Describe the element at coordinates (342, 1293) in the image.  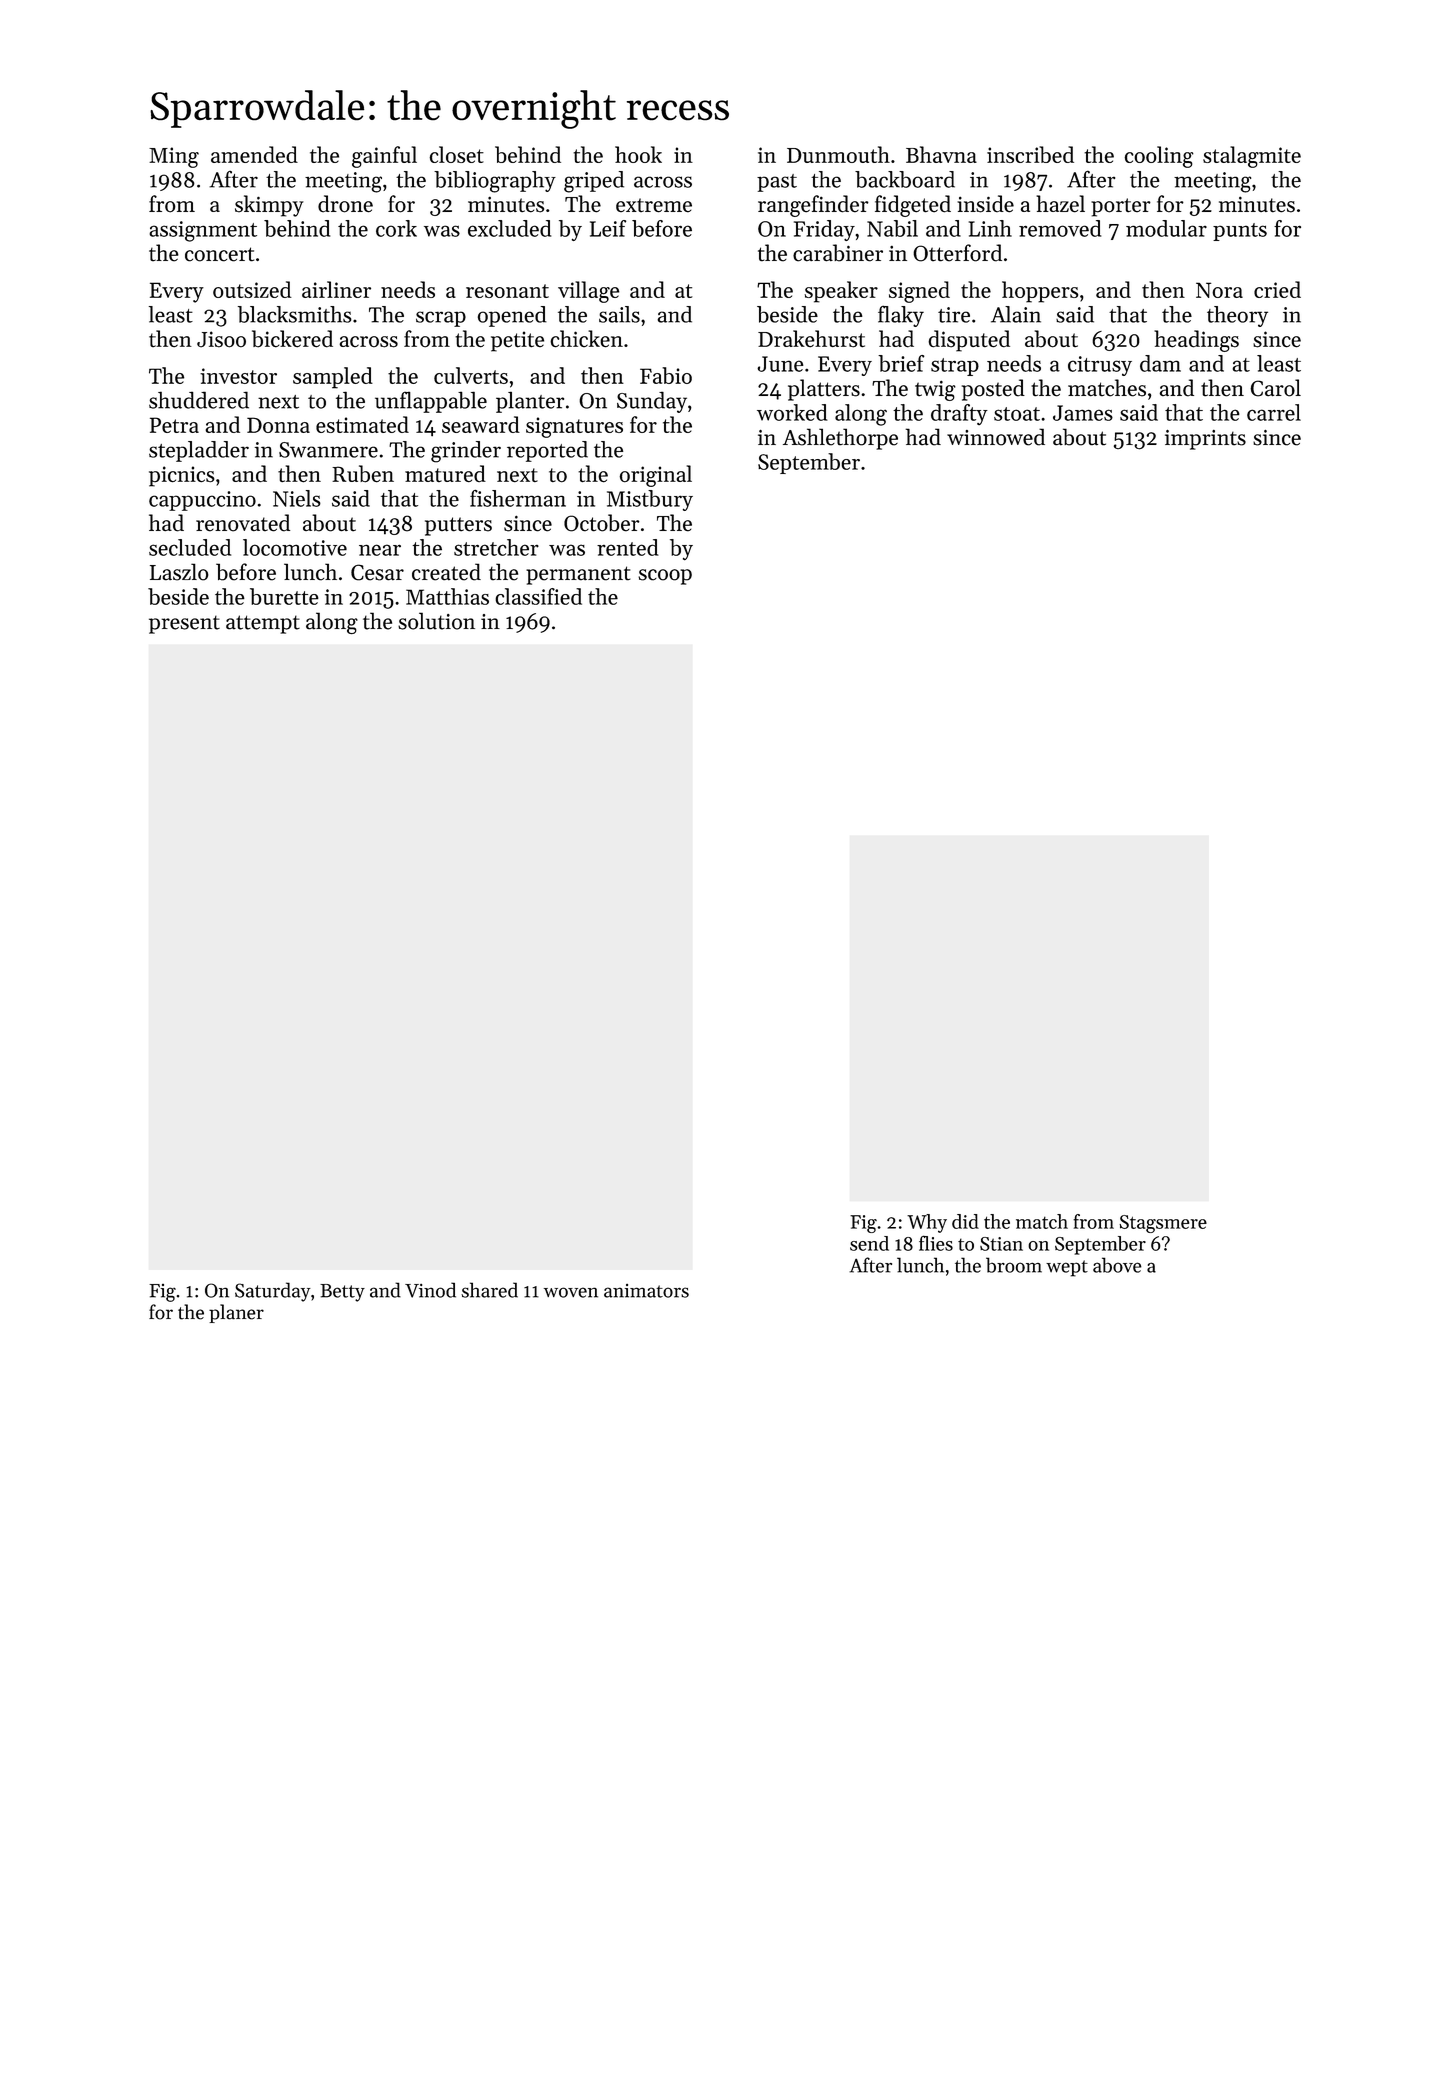
I see `Betty` at that location.
